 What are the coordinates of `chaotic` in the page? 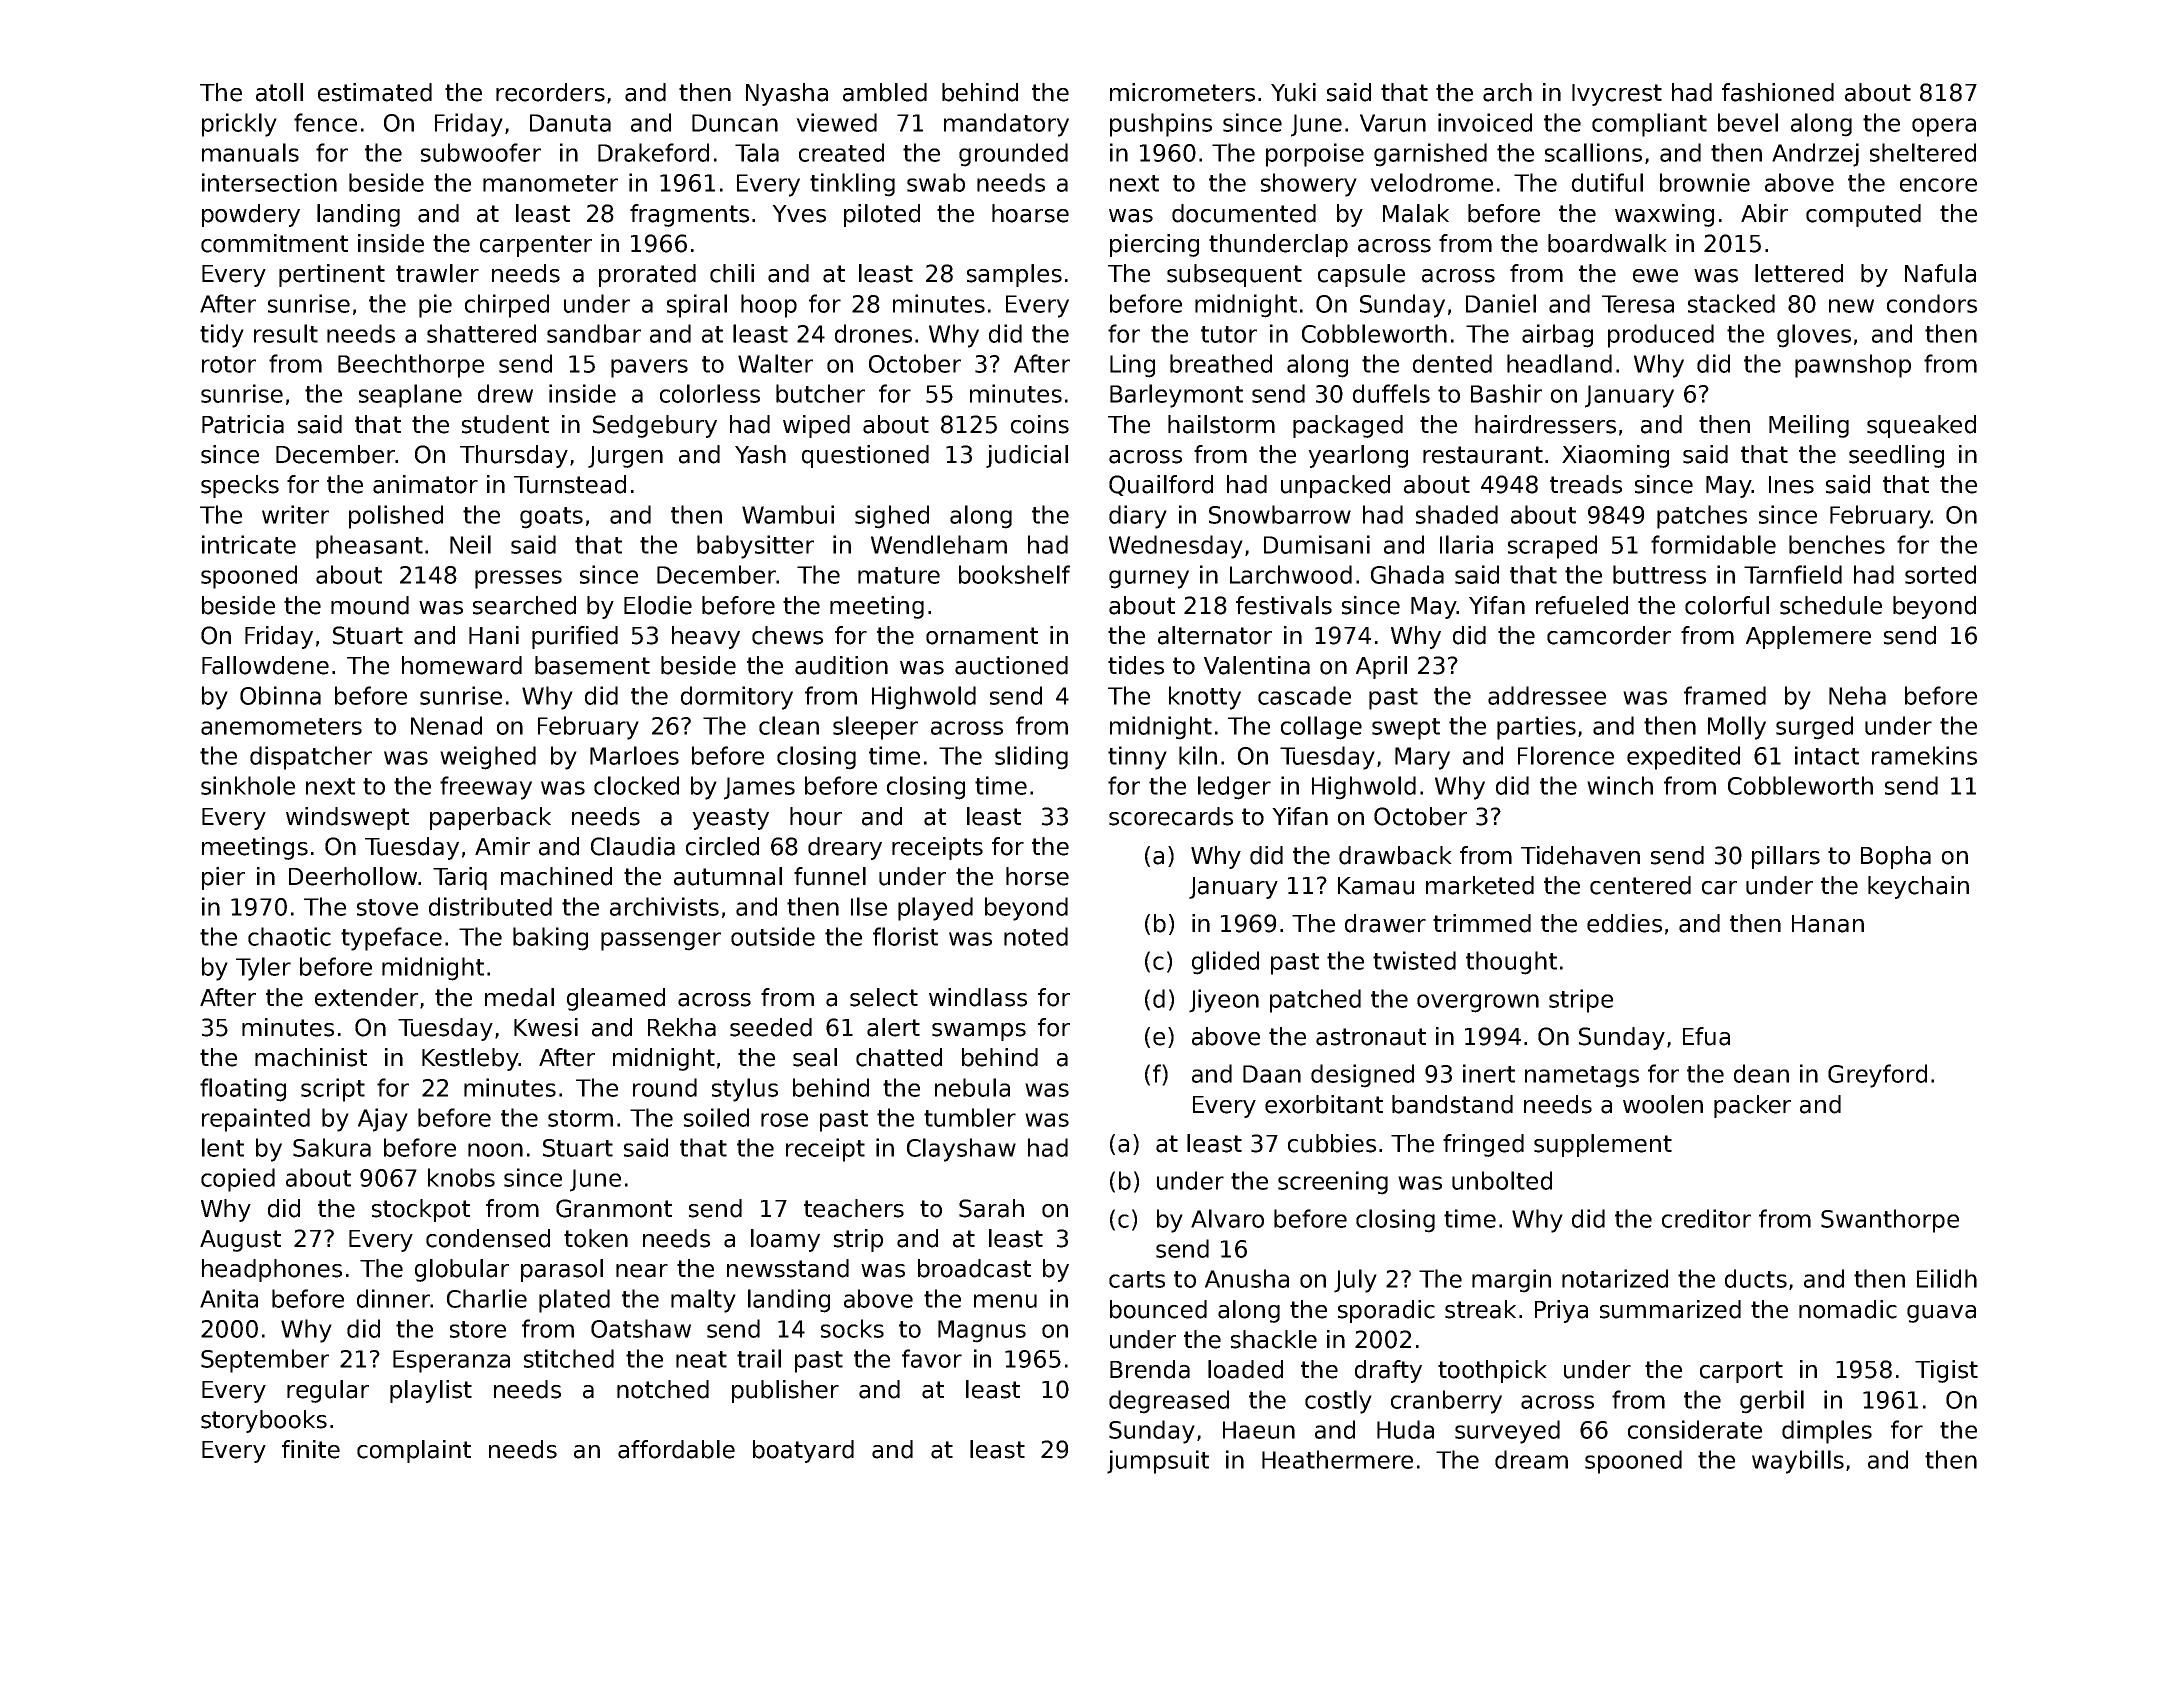 It's located at (289, 936).
